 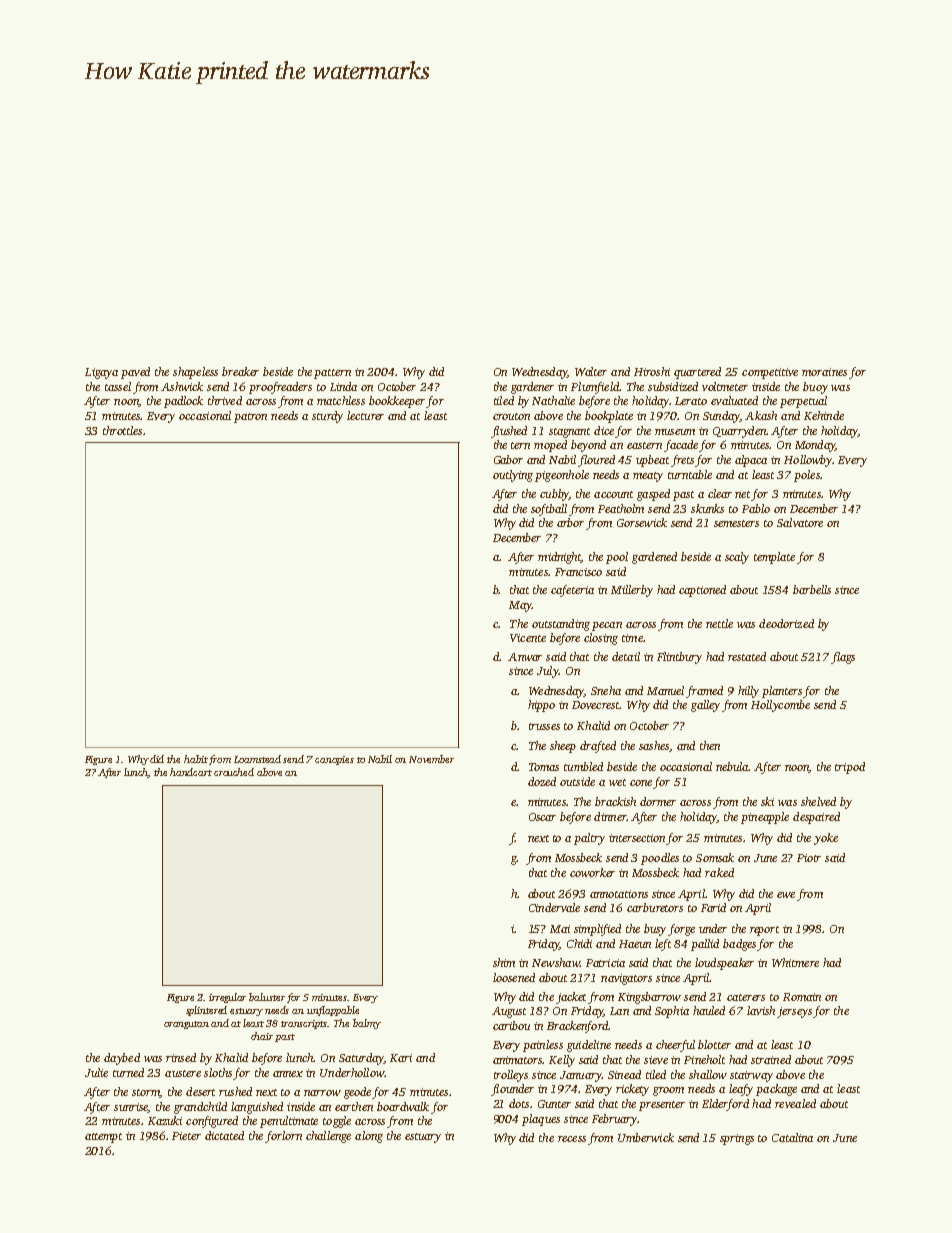 What do you see at coordinates (654, 558) in the screenshot?
I see `gardened` at bounding box center [654, 558].
